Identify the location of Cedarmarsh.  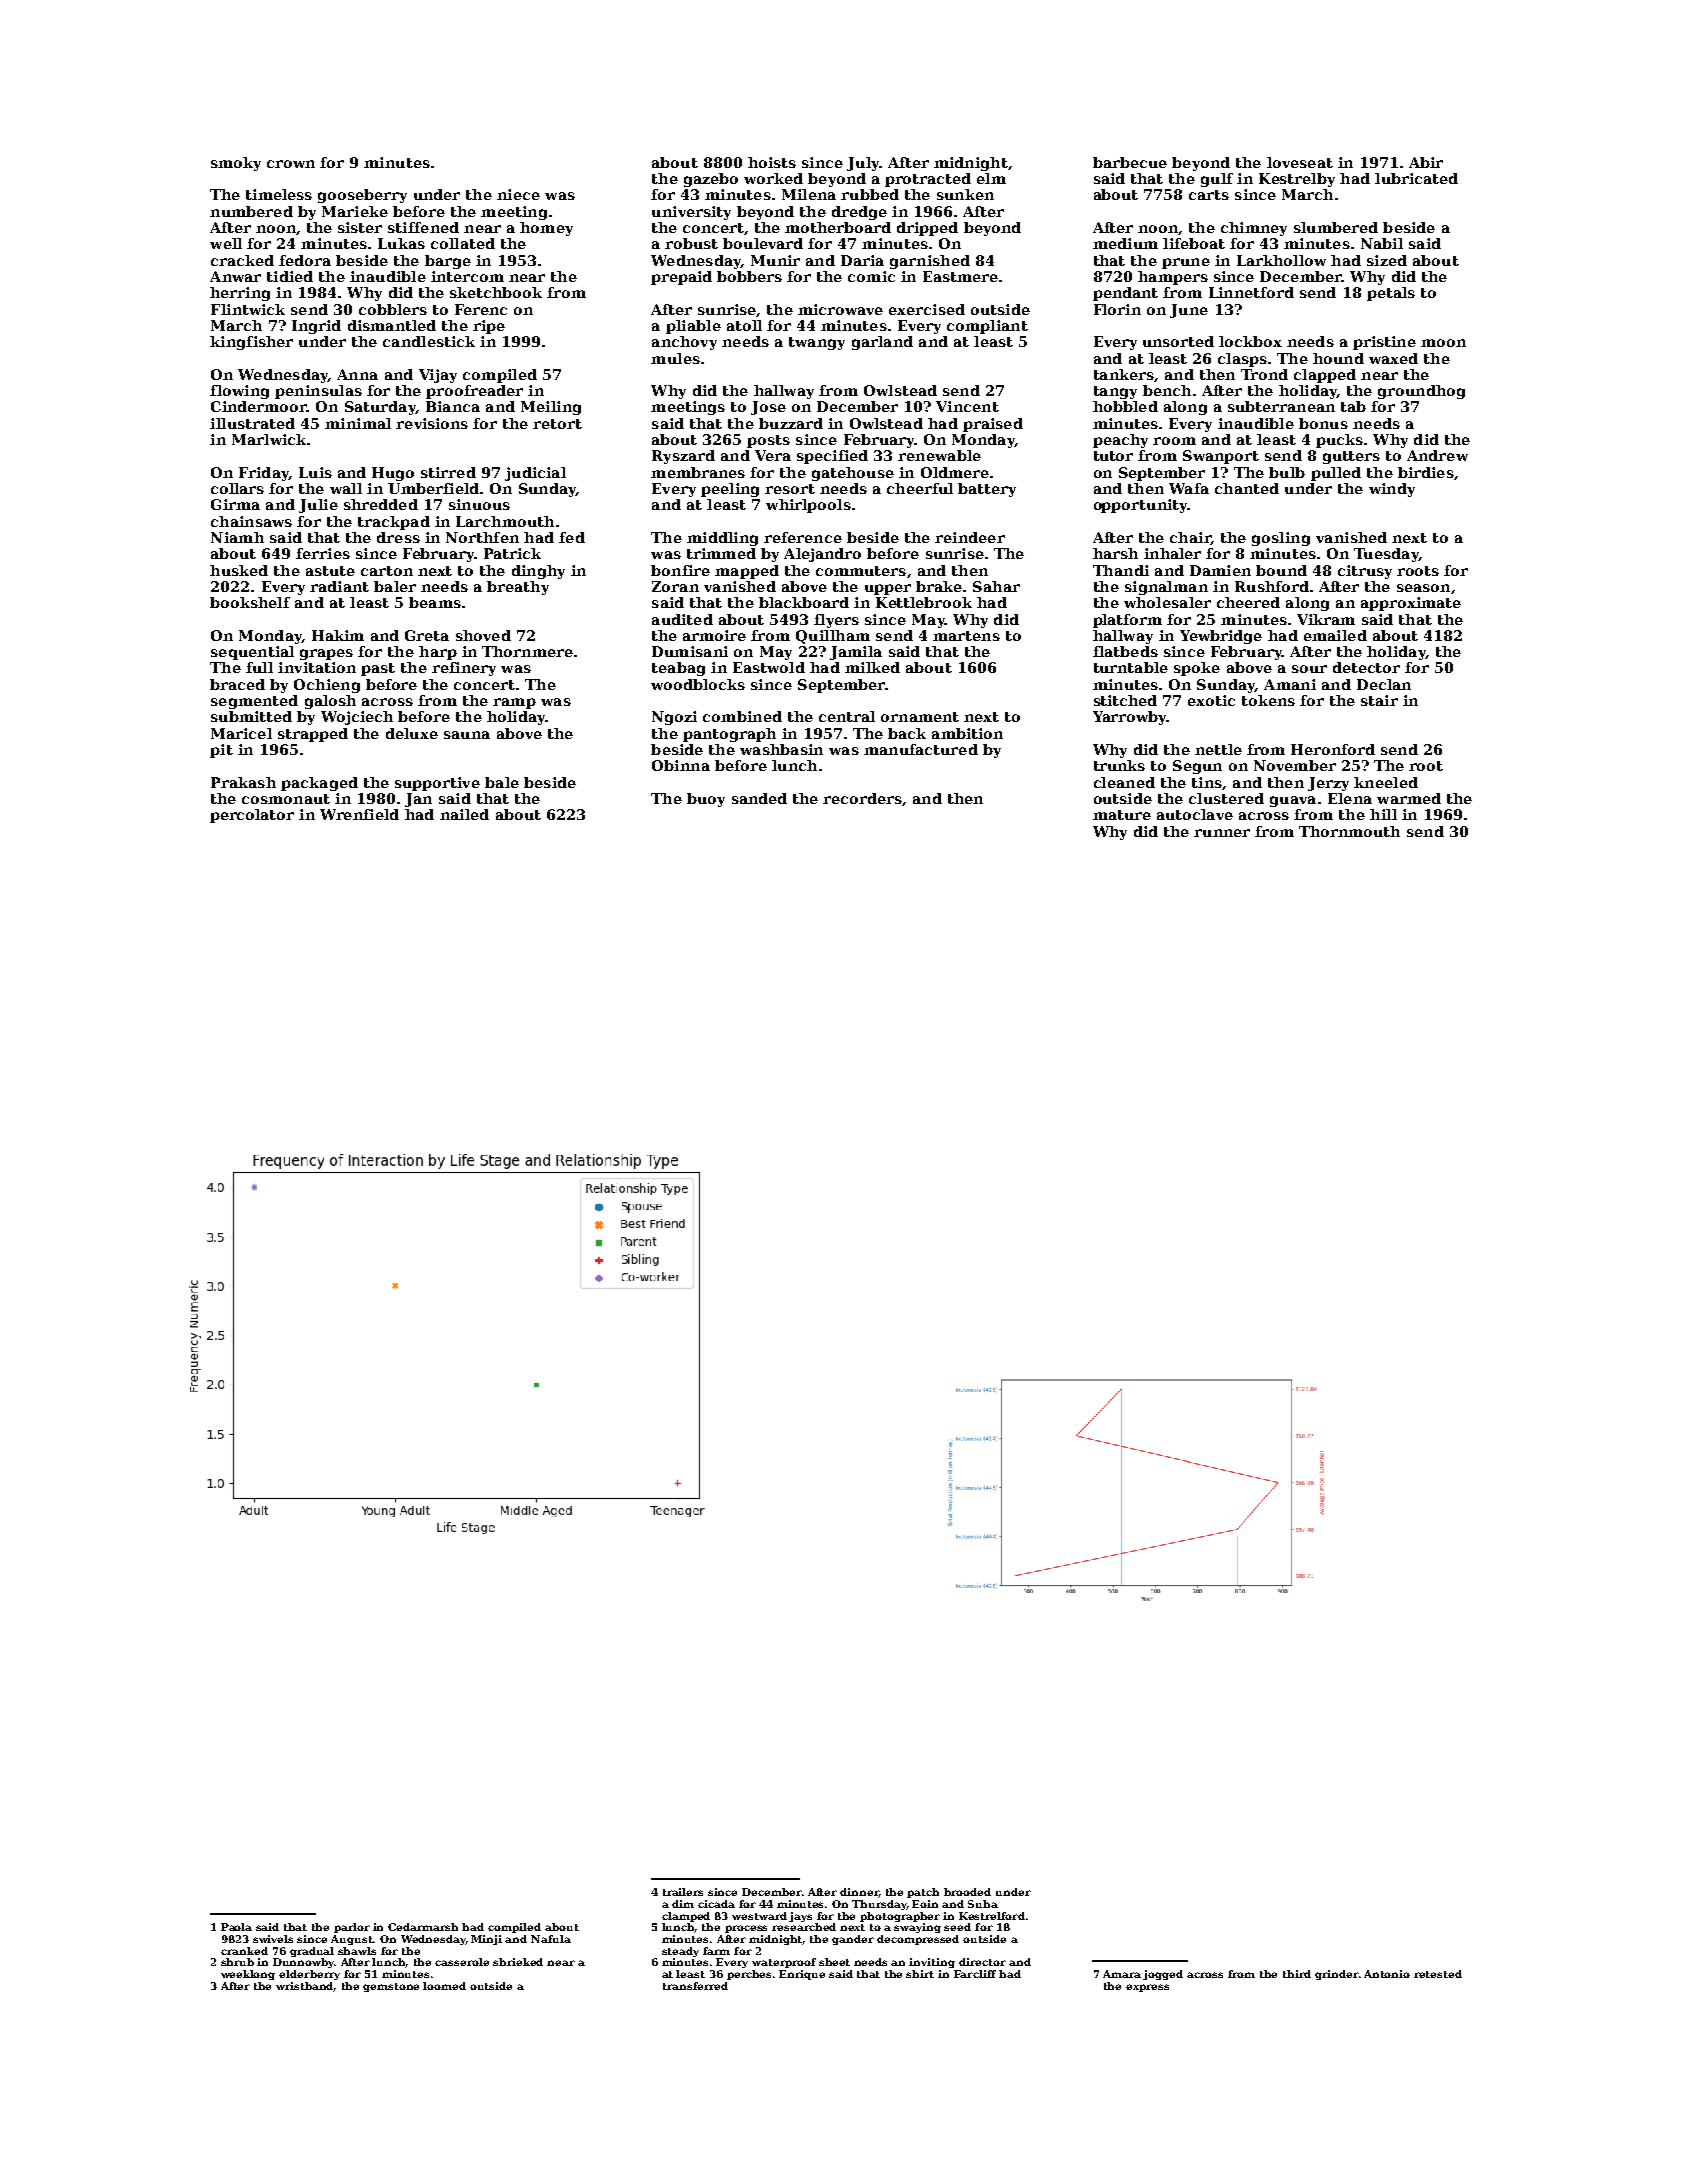
(423, 1927).
